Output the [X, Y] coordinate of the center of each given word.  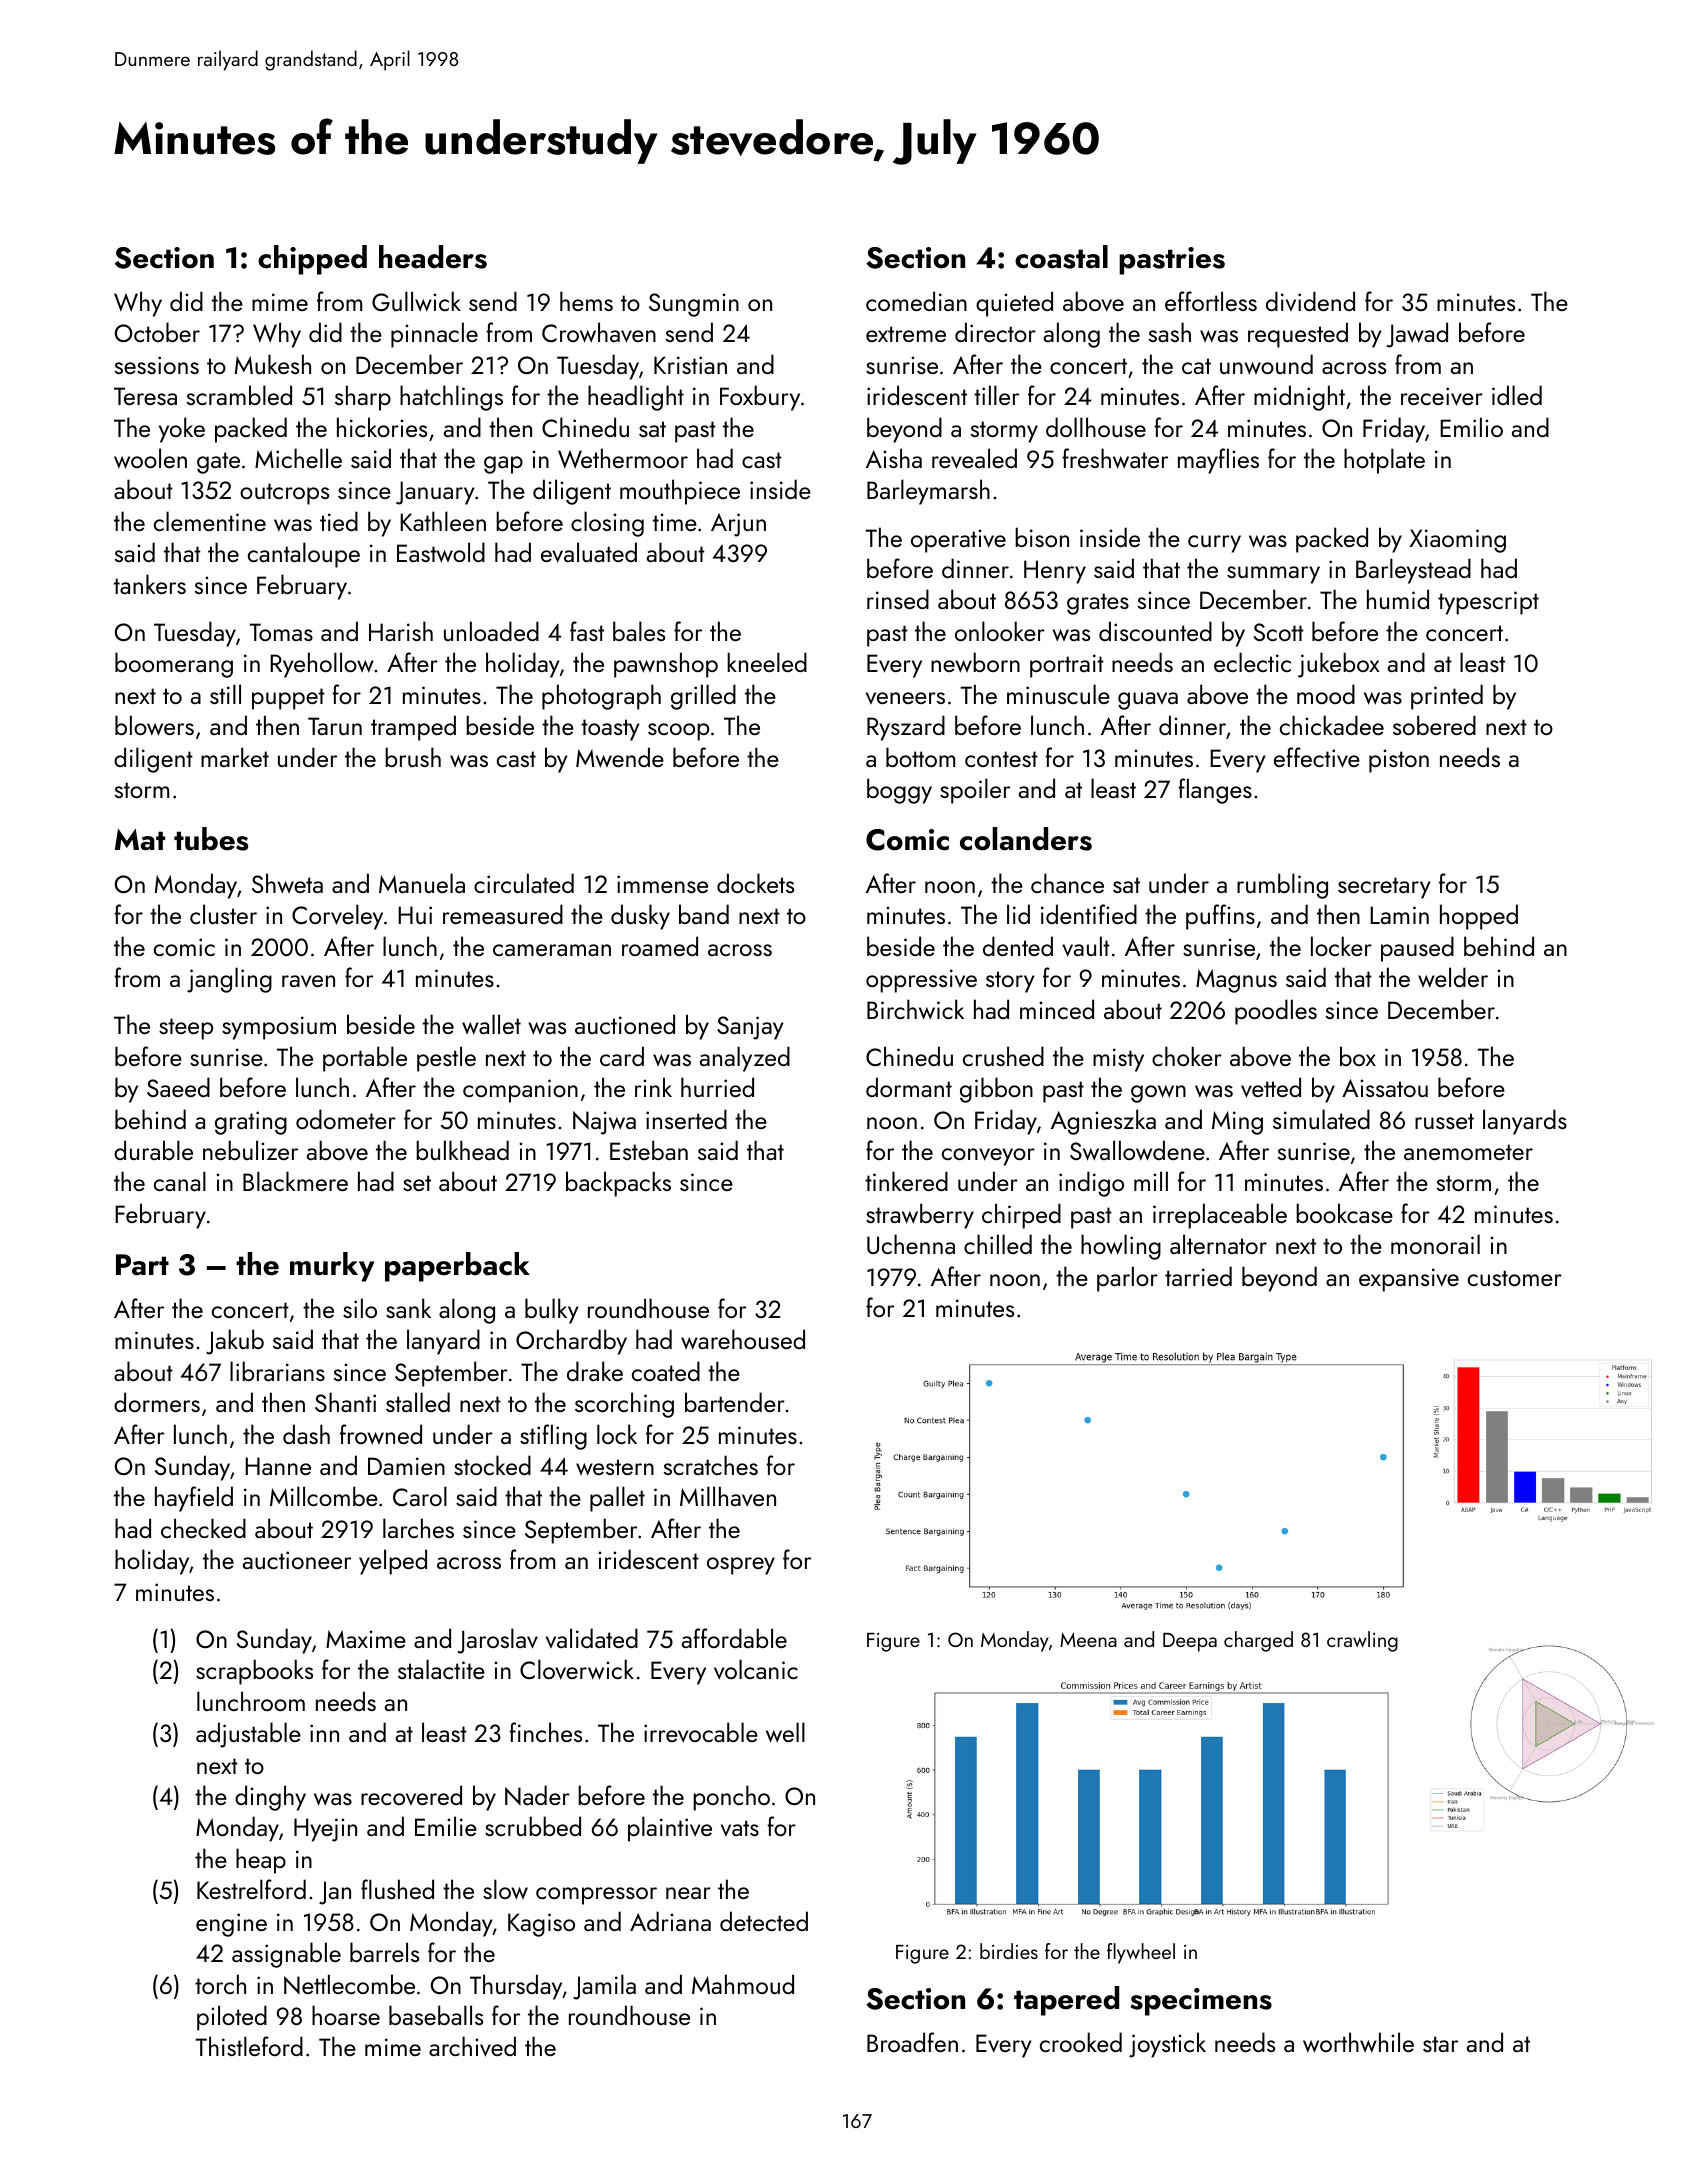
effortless [1211, 301]
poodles [1276, 1012]
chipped [312, 260]
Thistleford [249, 2046]
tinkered [906, 1181]
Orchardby [571, 1342]
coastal [1061, 257]
